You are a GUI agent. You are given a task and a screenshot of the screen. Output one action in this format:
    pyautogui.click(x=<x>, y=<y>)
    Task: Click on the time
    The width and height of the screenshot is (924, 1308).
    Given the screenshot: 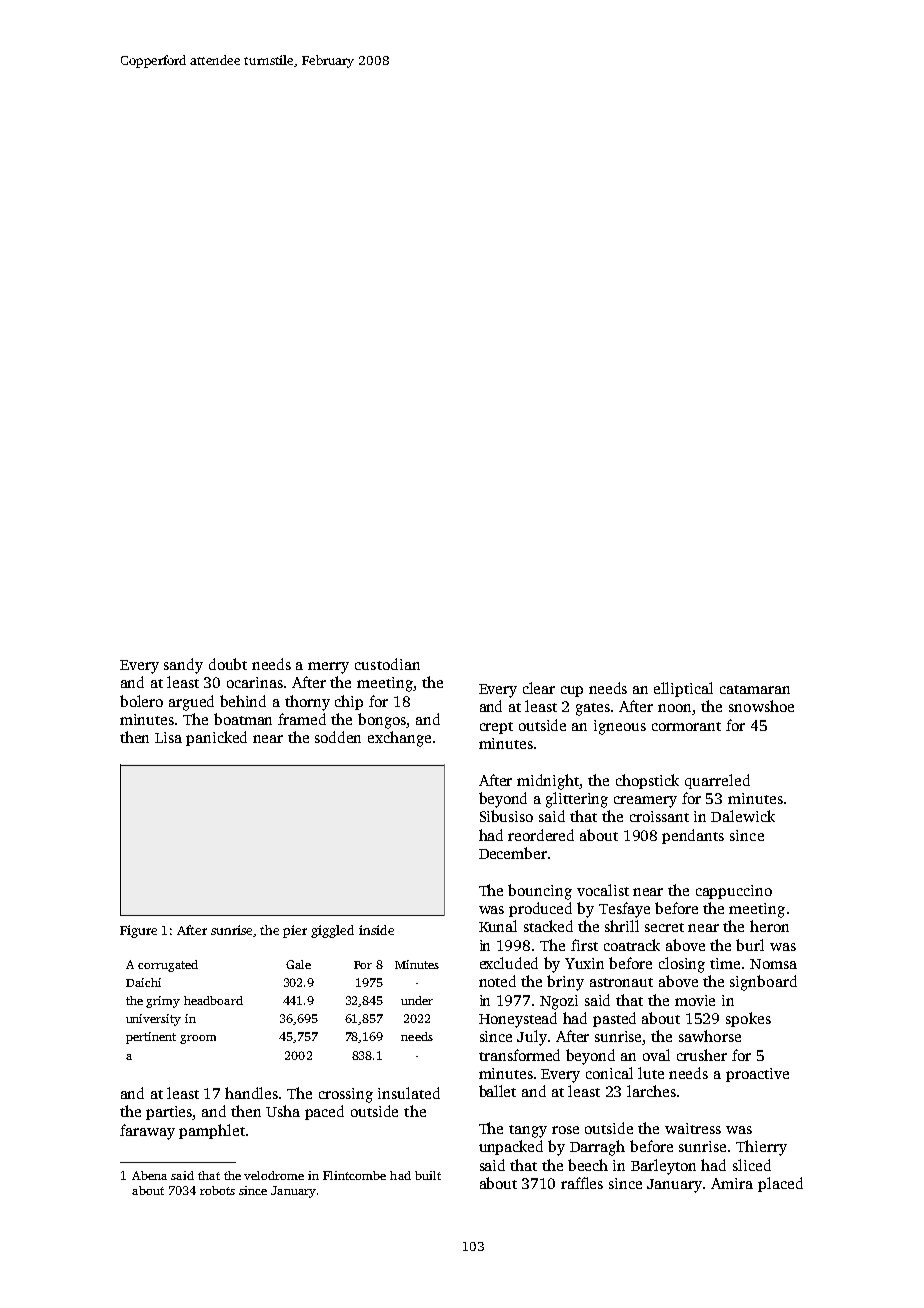 What is the action you would take?
    pyautogui.click(x=725, y=963)
